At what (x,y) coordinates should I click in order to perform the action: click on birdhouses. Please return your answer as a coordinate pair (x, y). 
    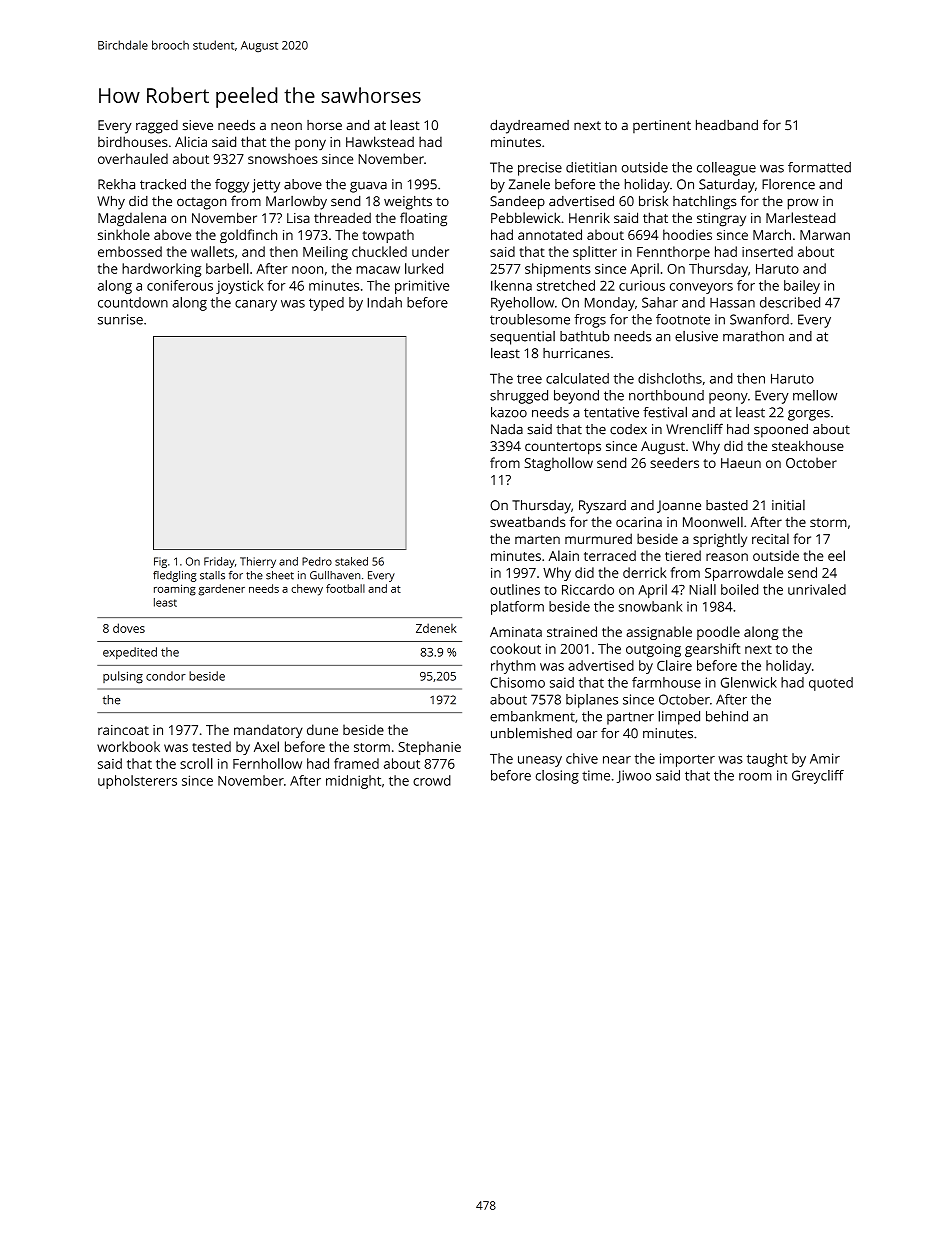
    Looking at the image, I should click on (133, 141).
